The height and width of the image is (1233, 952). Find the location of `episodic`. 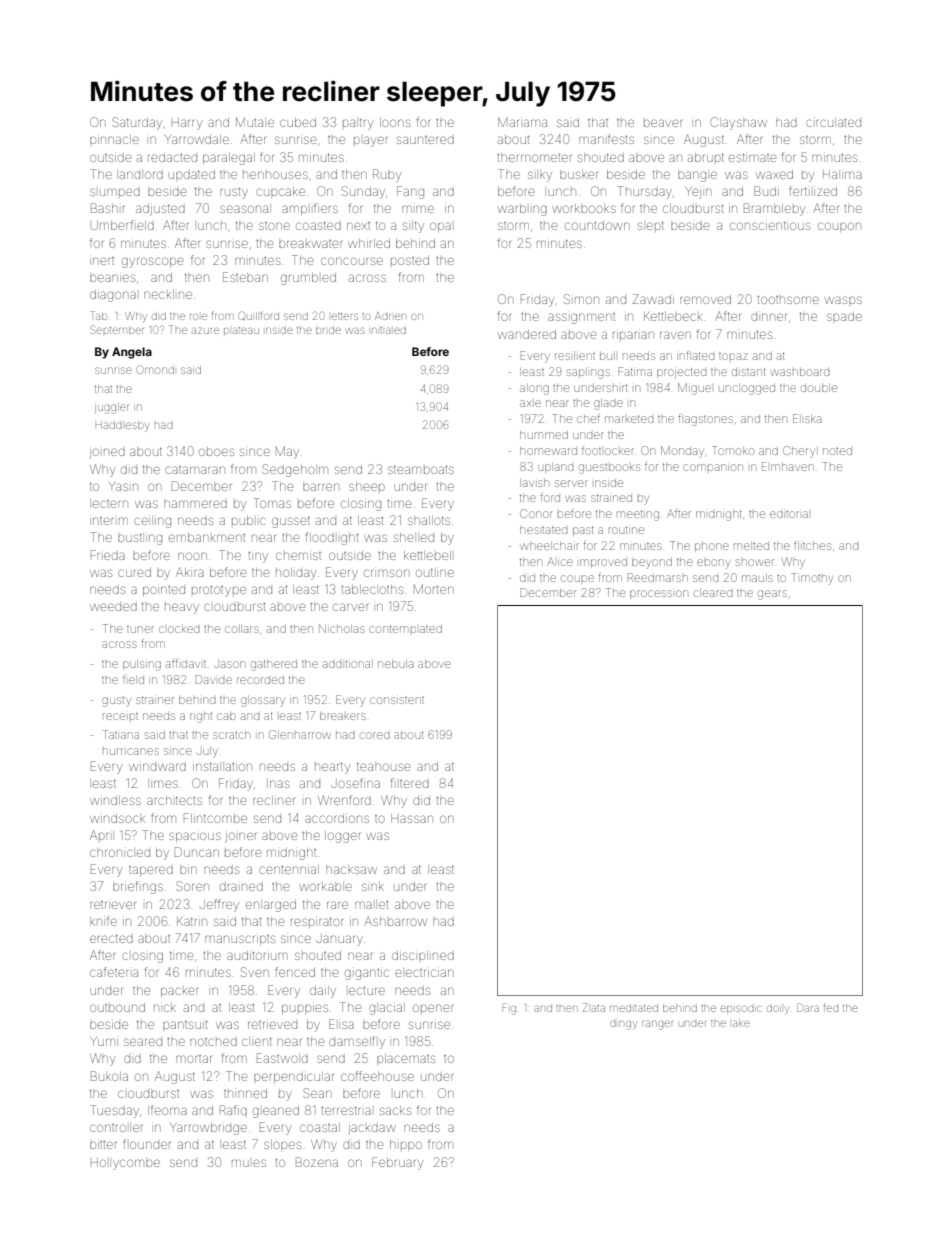

episodic is located at coordinates (741, 1009).
